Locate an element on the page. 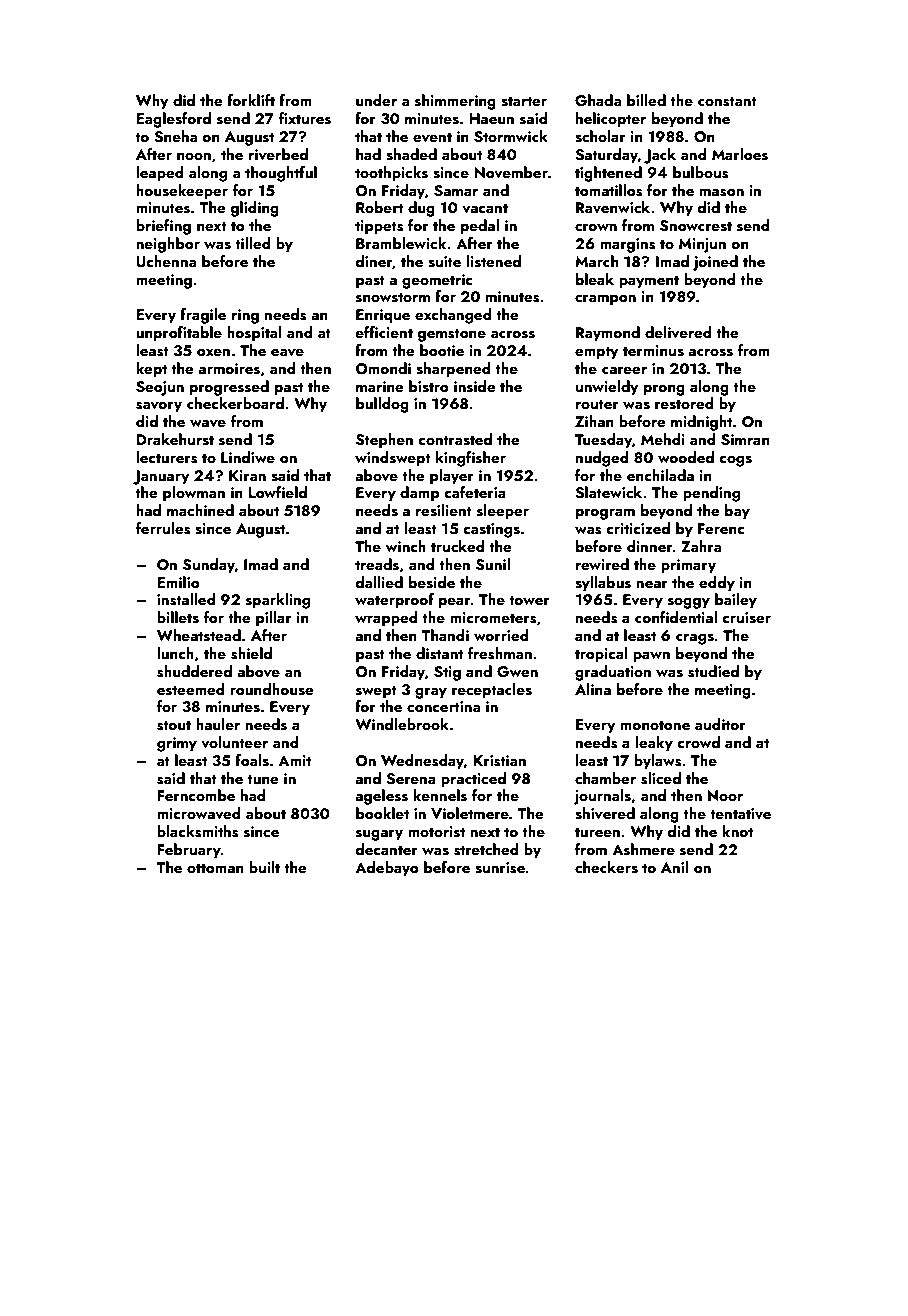 The image size is (908, 1316). kept is located at coordinates (151, 370).
